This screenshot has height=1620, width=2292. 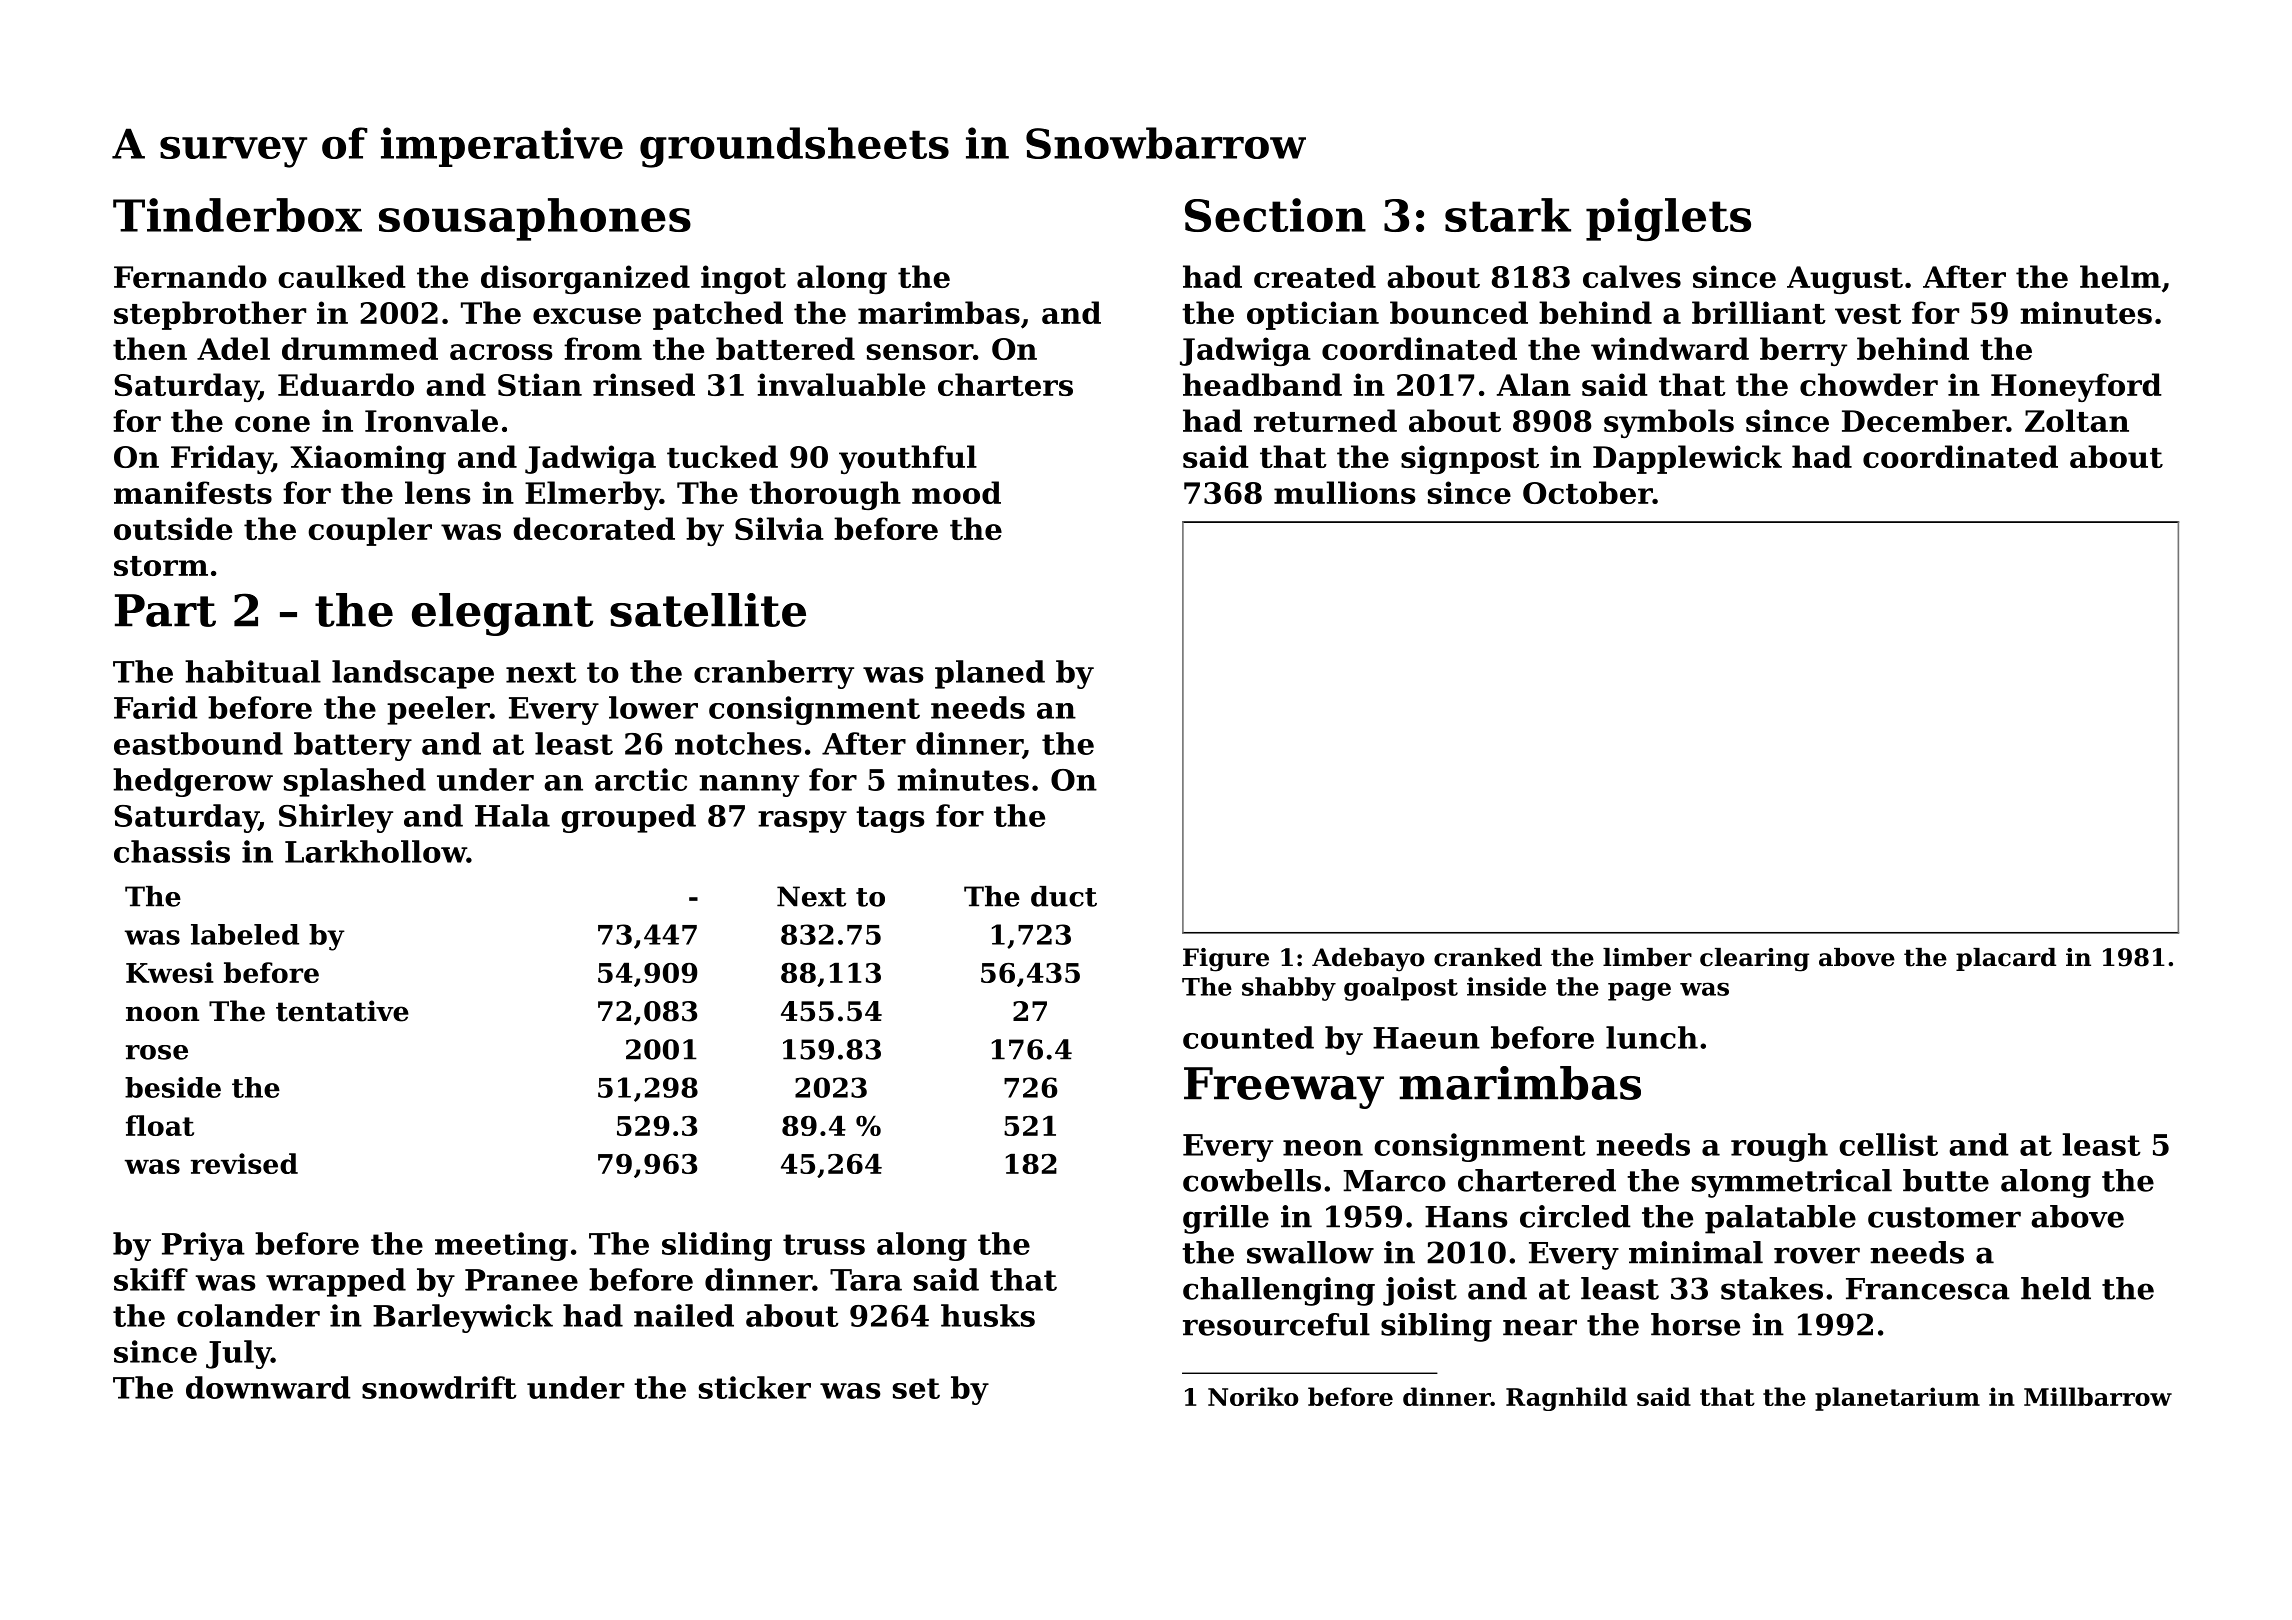 What do you see at coordinates (353, 746) in the screenshot?
I see `battery` at bounding box center [353, 746].
